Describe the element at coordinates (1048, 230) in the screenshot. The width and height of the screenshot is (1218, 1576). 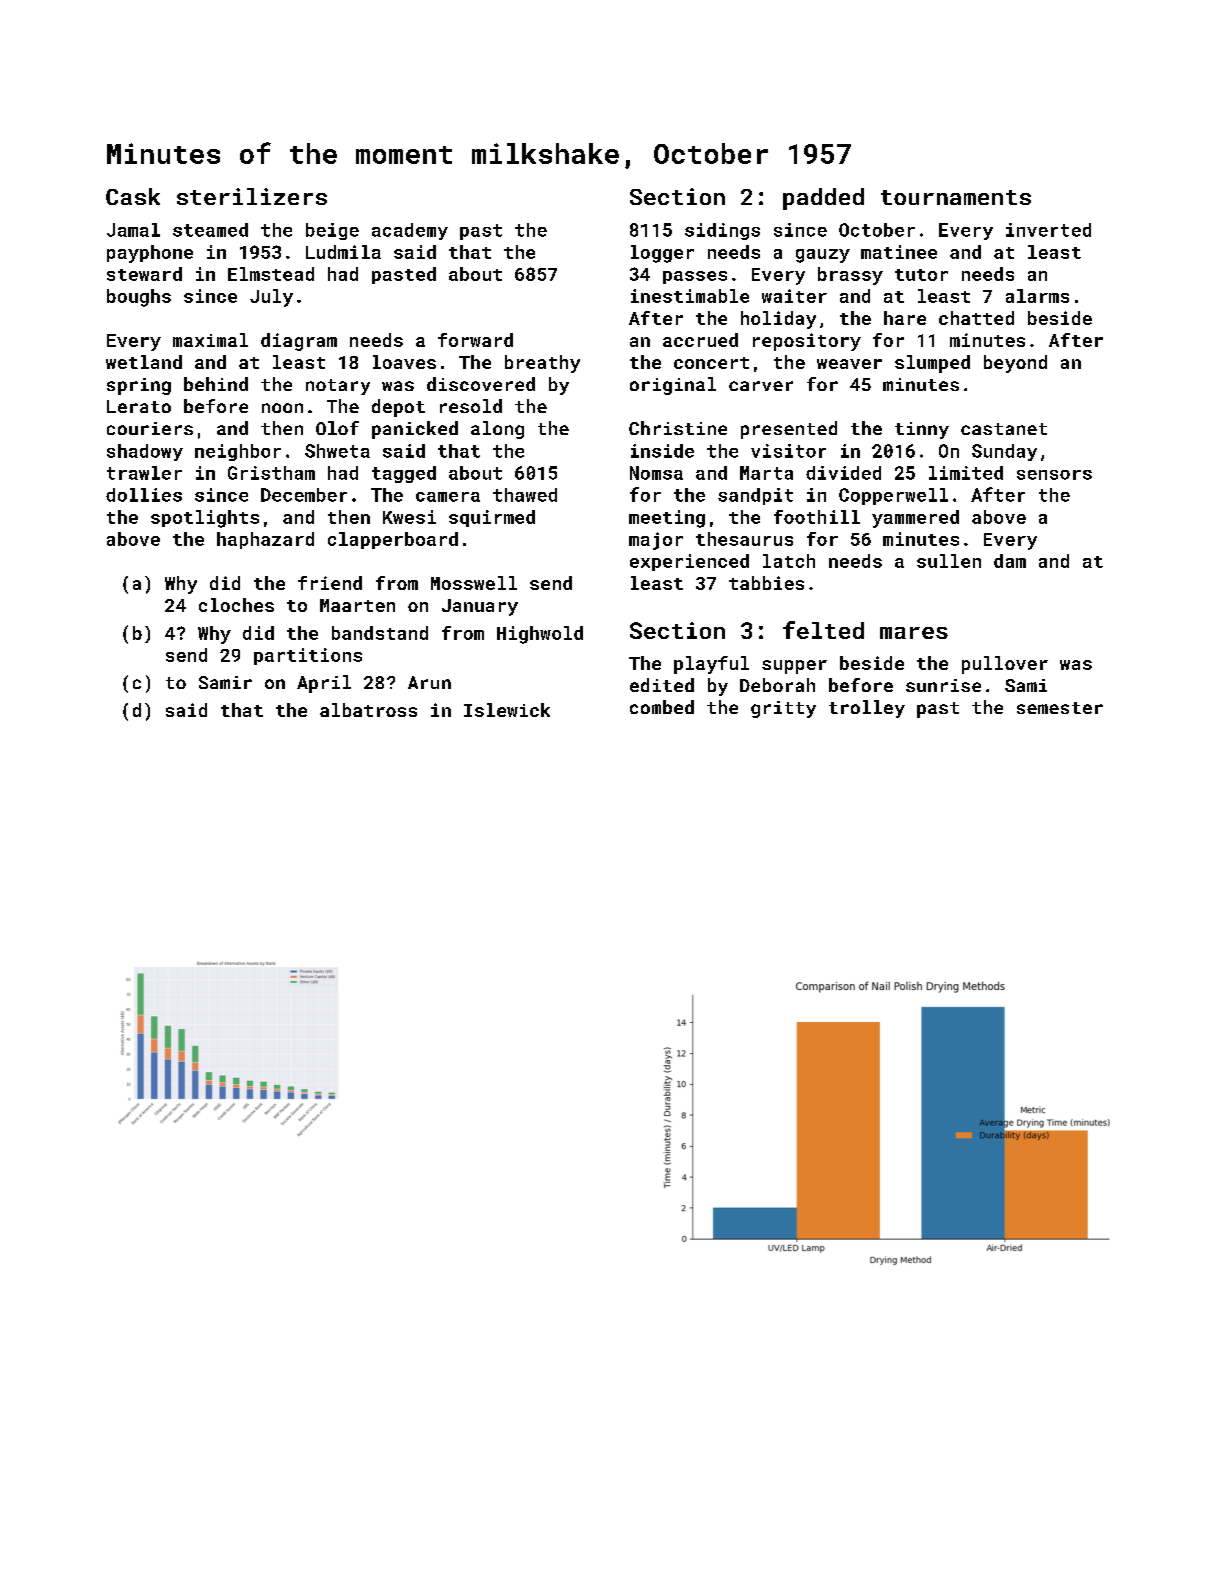
I see `inverted` at that location.
